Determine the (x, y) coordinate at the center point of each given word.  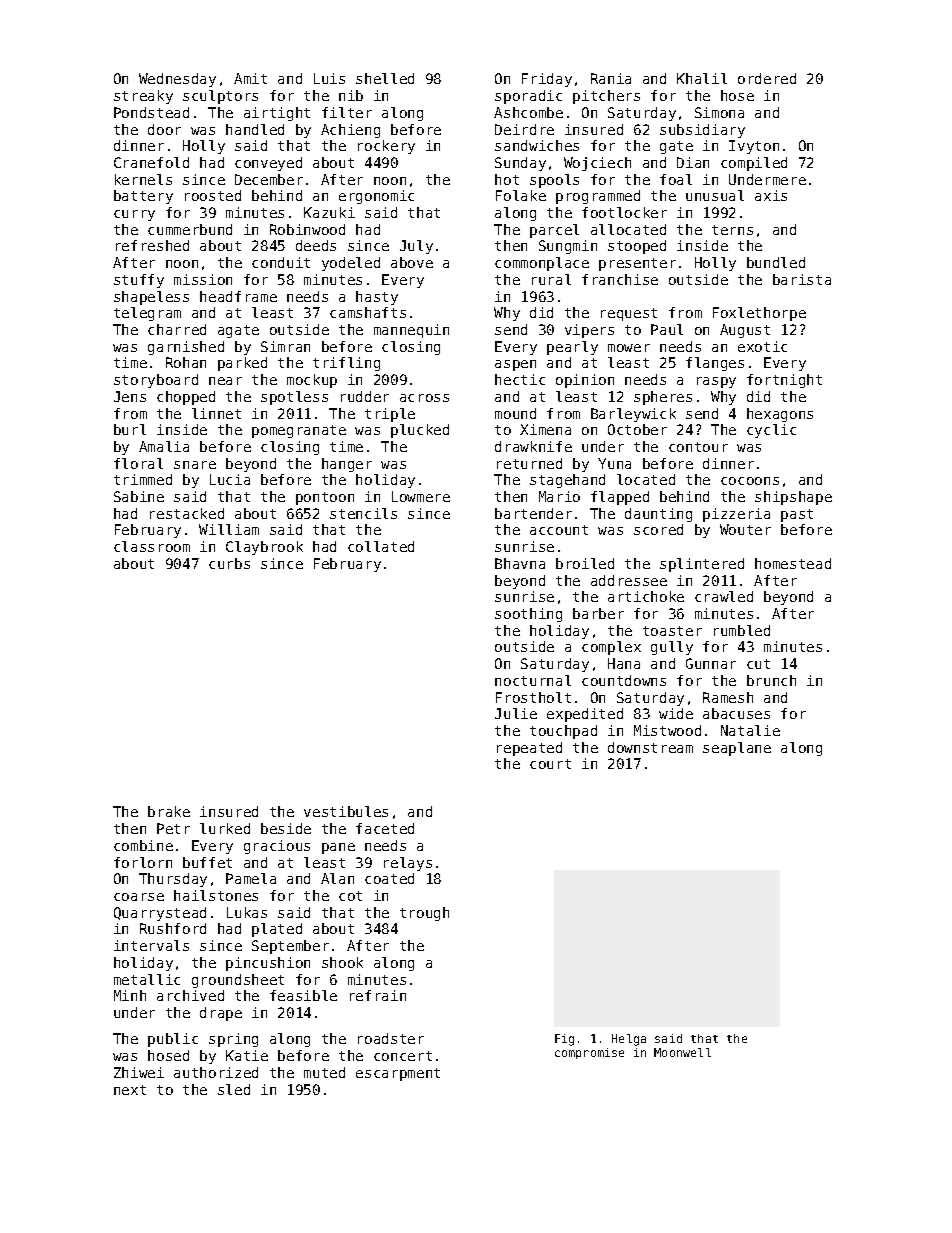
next (130, 1090)
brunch (771, 680)
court (550, 764)
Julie (516, 713)
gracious (277, 847)
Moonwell (682, 1052)
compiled (754, 164)
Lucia (230, 479)
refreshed (152, 245)
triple (390, 415)
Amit (250, 78)
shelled (385, 78)
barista (802, 279)
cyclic (771, 431)
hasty (377, 298)
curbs (229, 563)
